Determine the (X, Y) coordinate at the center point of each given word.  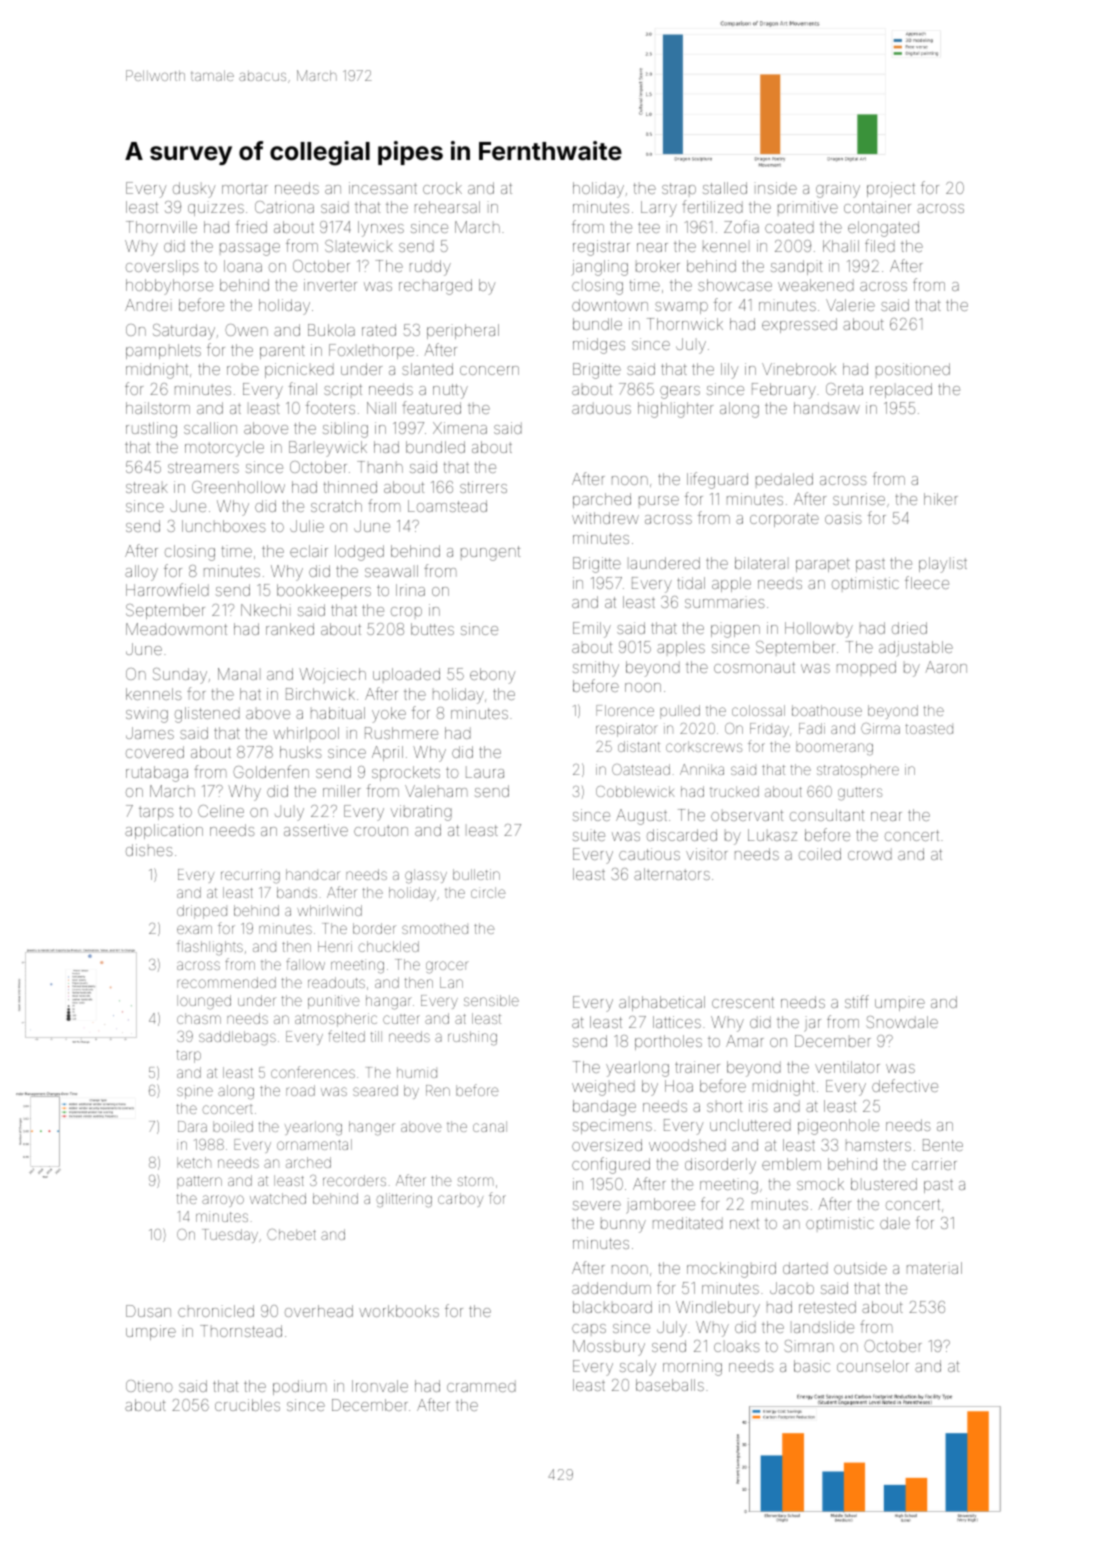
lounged (204, 1002)
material (934, 1268)
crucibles (247, 1405)
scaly (638, 1368)
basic (812, 1366)
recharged (435, 287)
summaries (725, 603)
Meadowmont (176, 629)
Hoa (679, 1086)
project (891, 190)
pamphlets (163, 351)
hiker (941, 499)
